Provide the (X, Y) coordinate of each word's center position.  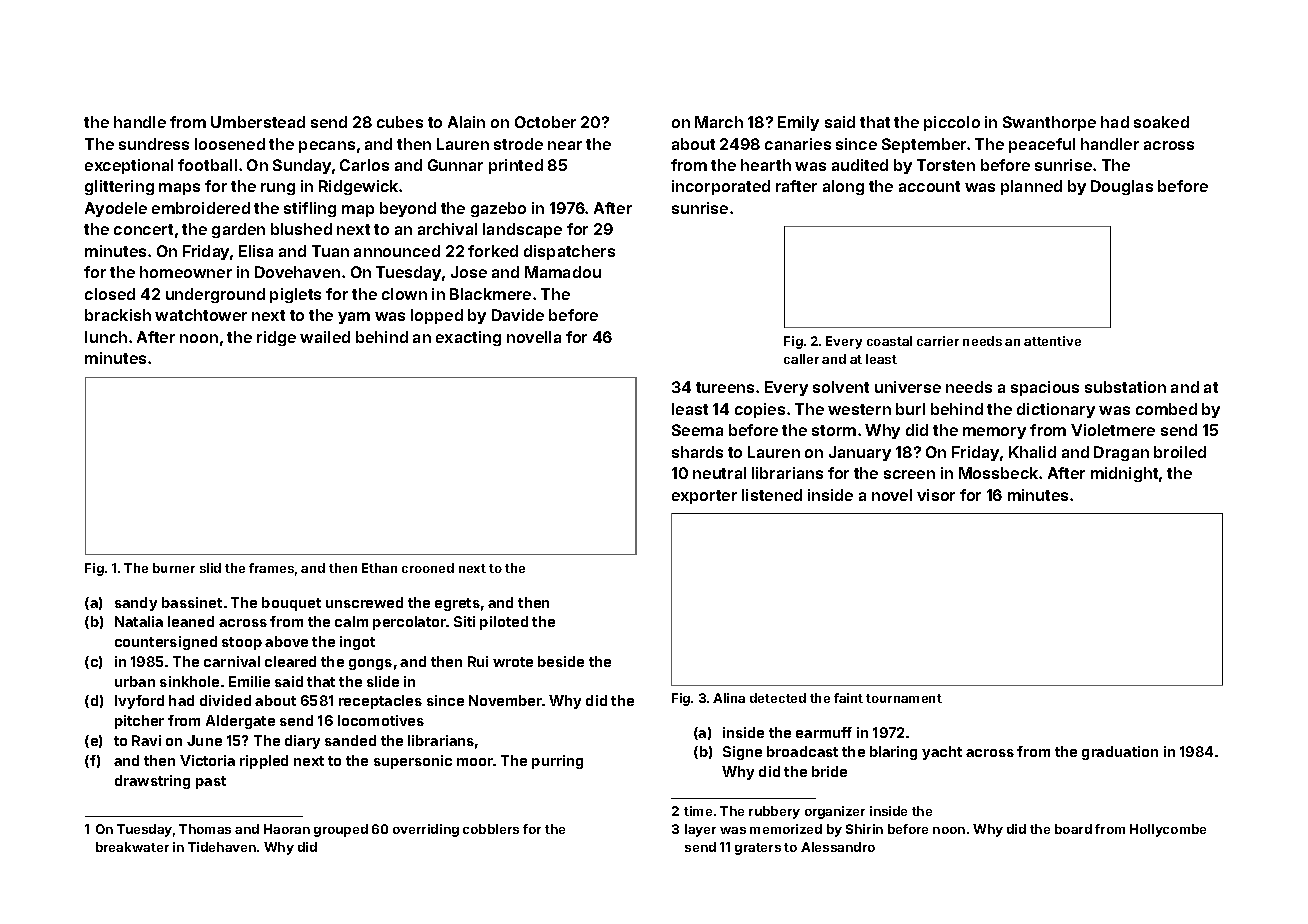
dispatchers (569, 252)
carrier (938, 341)
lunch (106, 337)
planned (1031, 187)
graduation (1120, 753)
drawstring (152, 782)
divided (225, 700)
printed (516, 166)
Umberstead (258, 122)
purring (557, 762)
